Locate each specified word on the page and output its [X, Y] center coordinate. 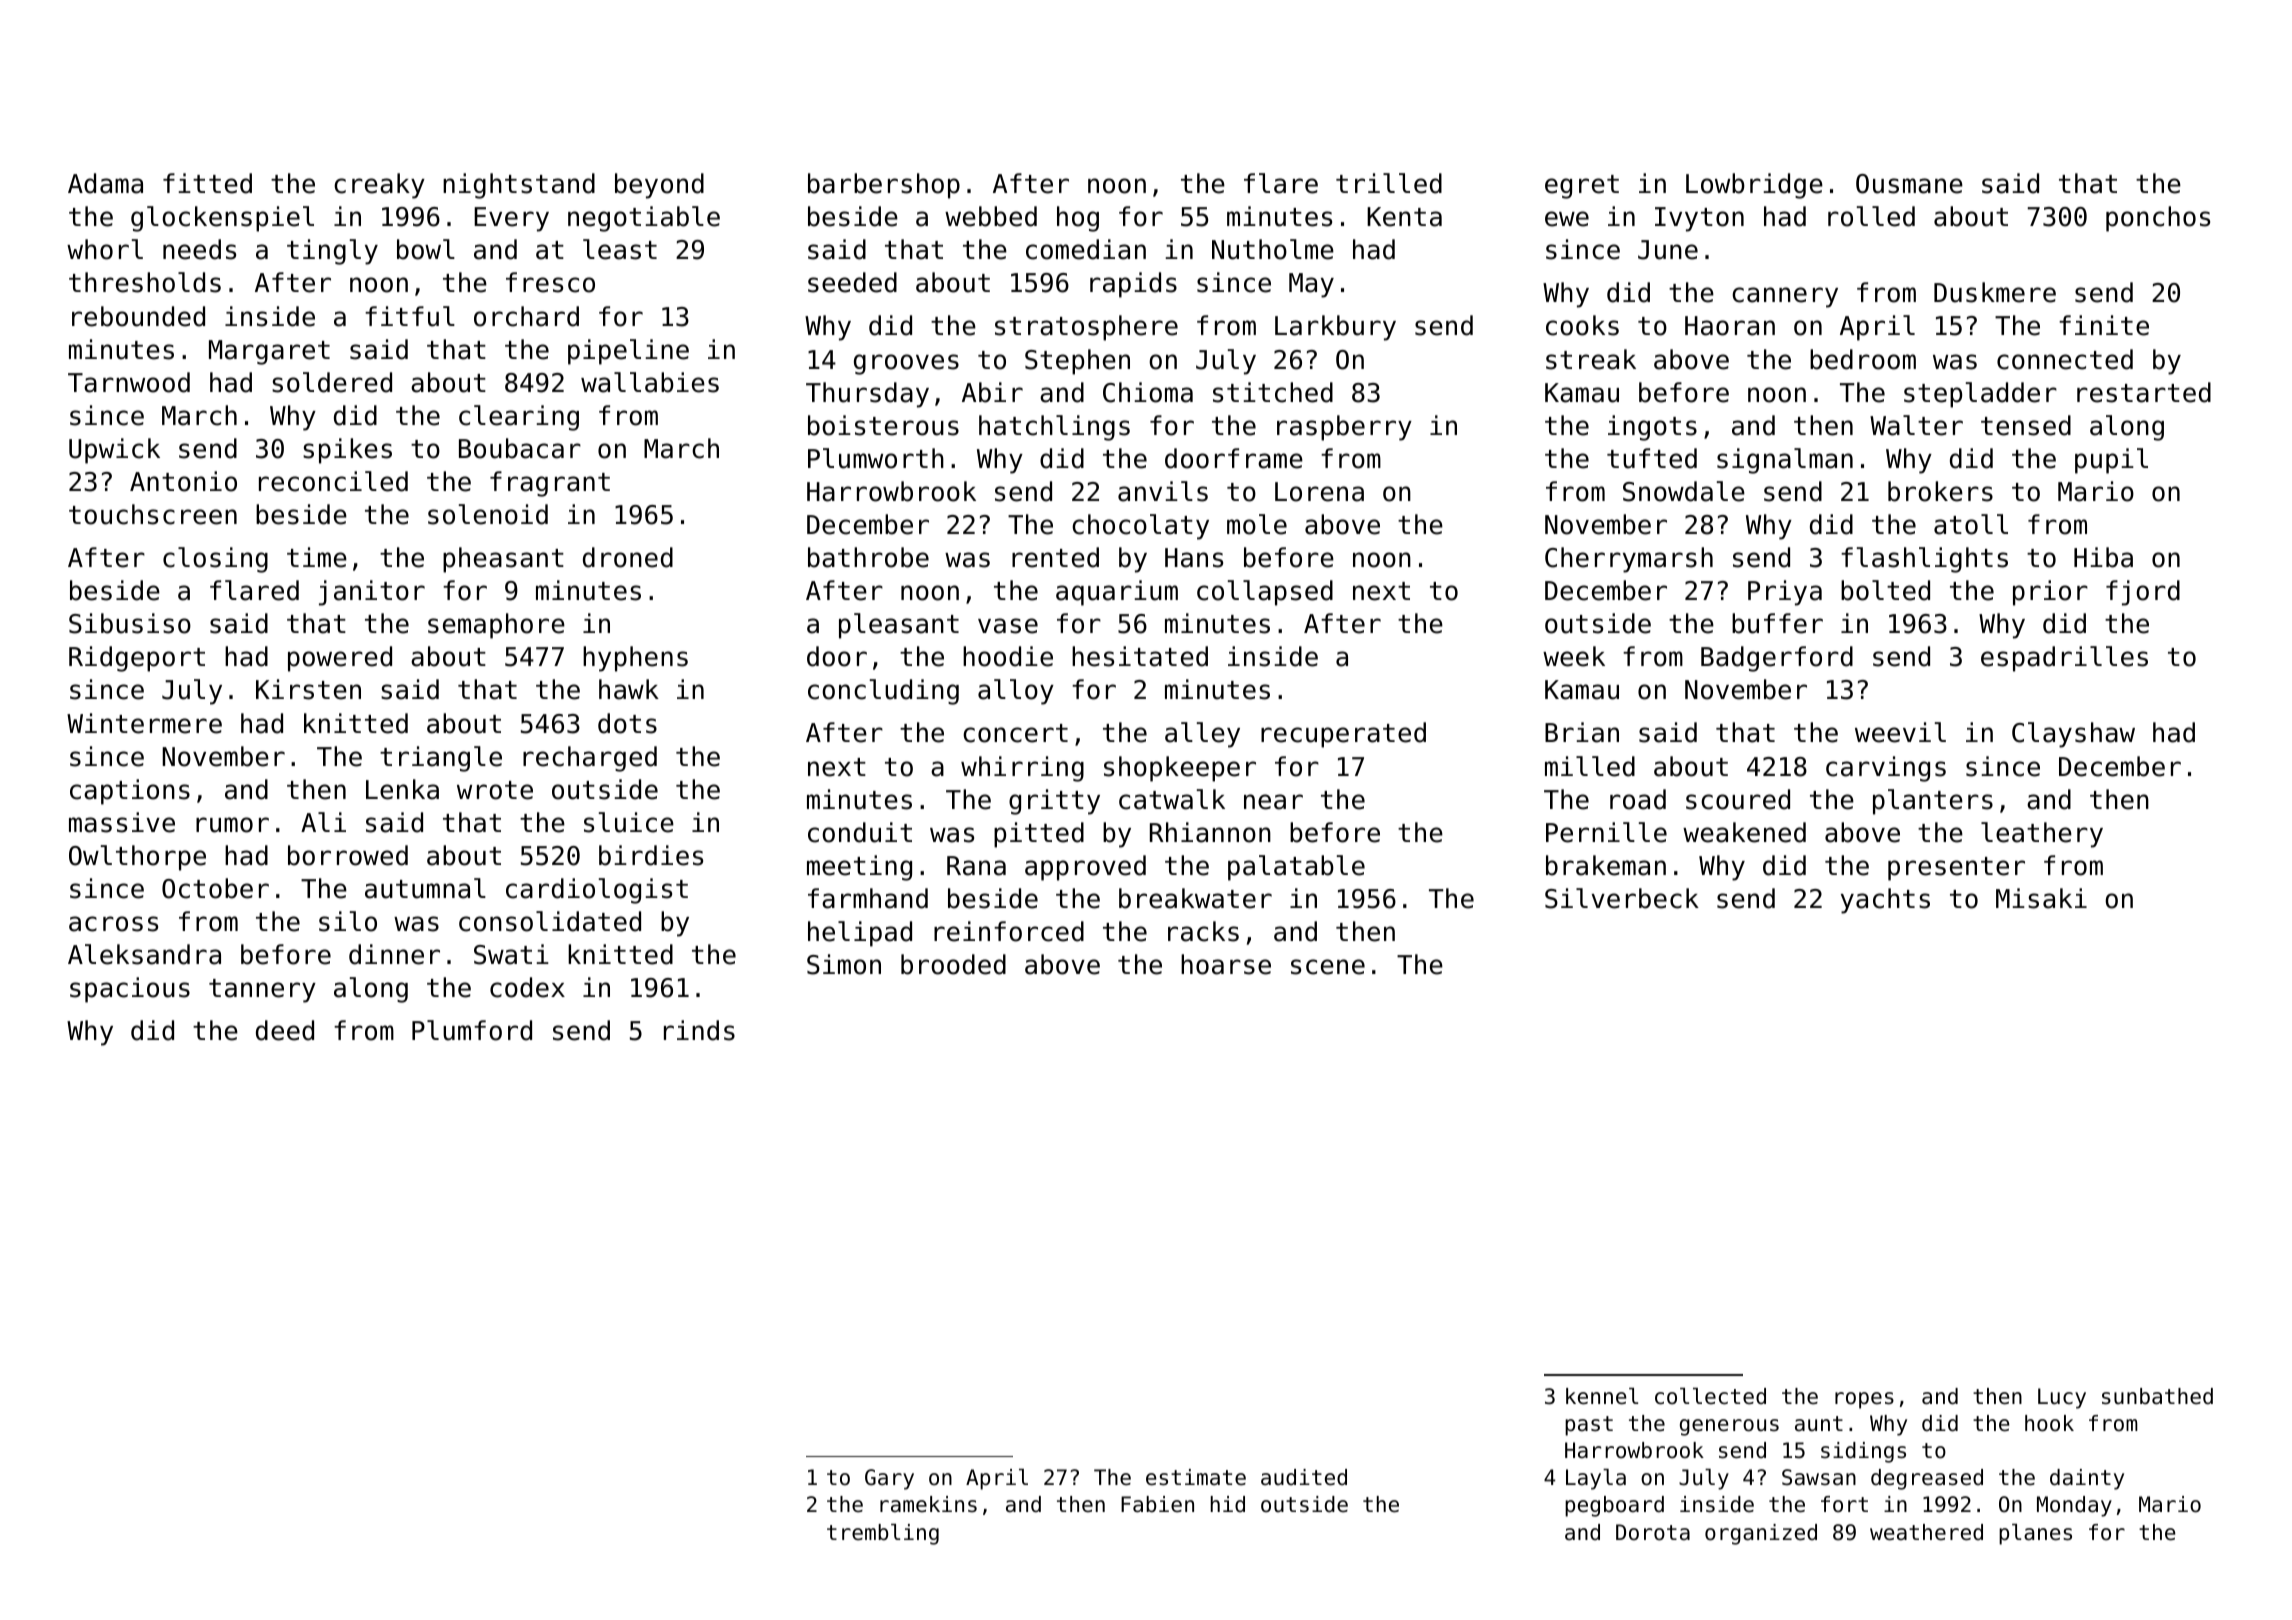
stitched [1273, 392]
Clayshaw [2073, 735]
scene [1328, 967]
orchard [526, 316]
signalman [1785, 461]
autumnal [425, 888]
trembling [883, 1534]
